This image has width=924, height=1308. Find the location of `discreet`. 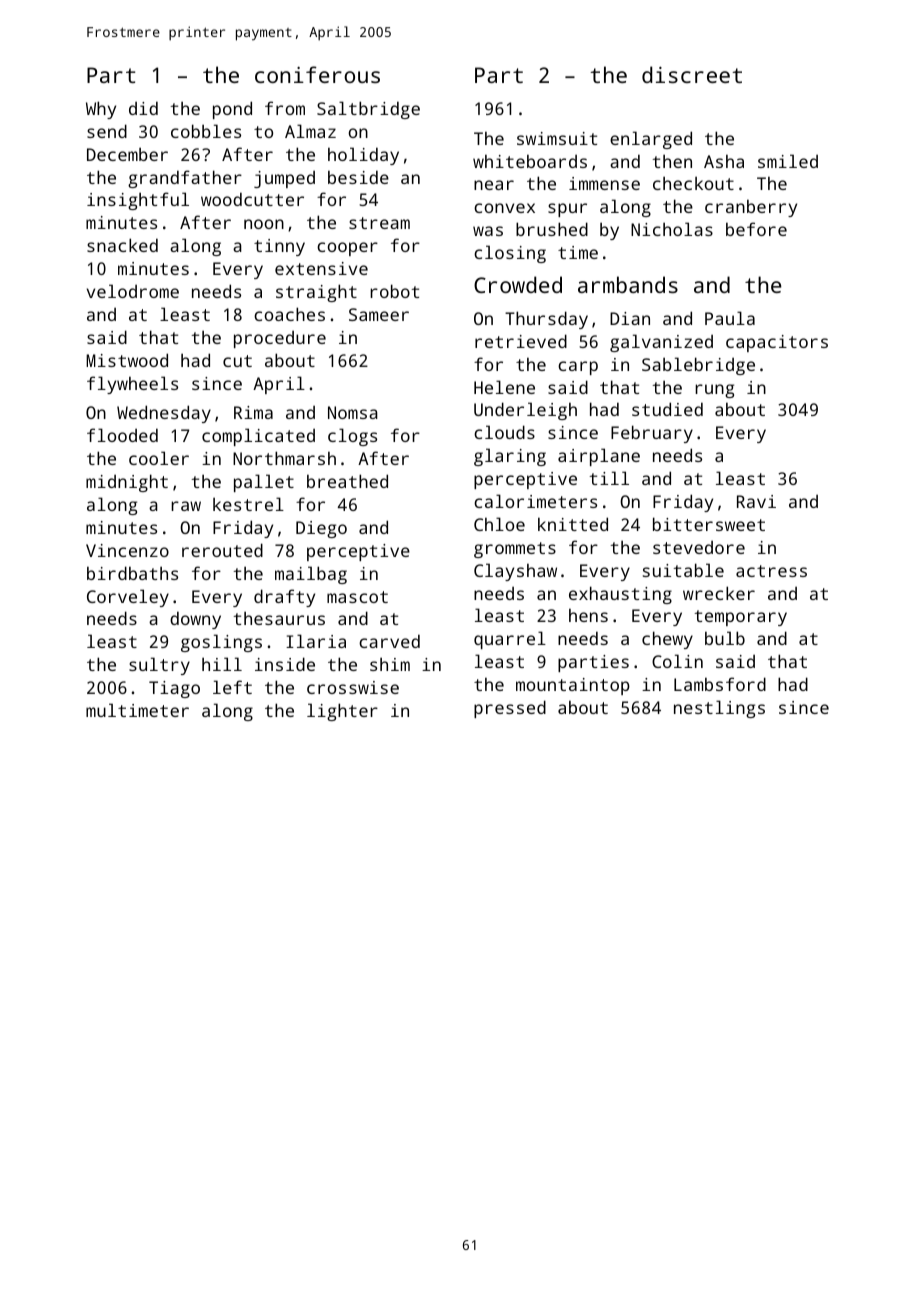

discreet is located at coordinates (692, 74).
